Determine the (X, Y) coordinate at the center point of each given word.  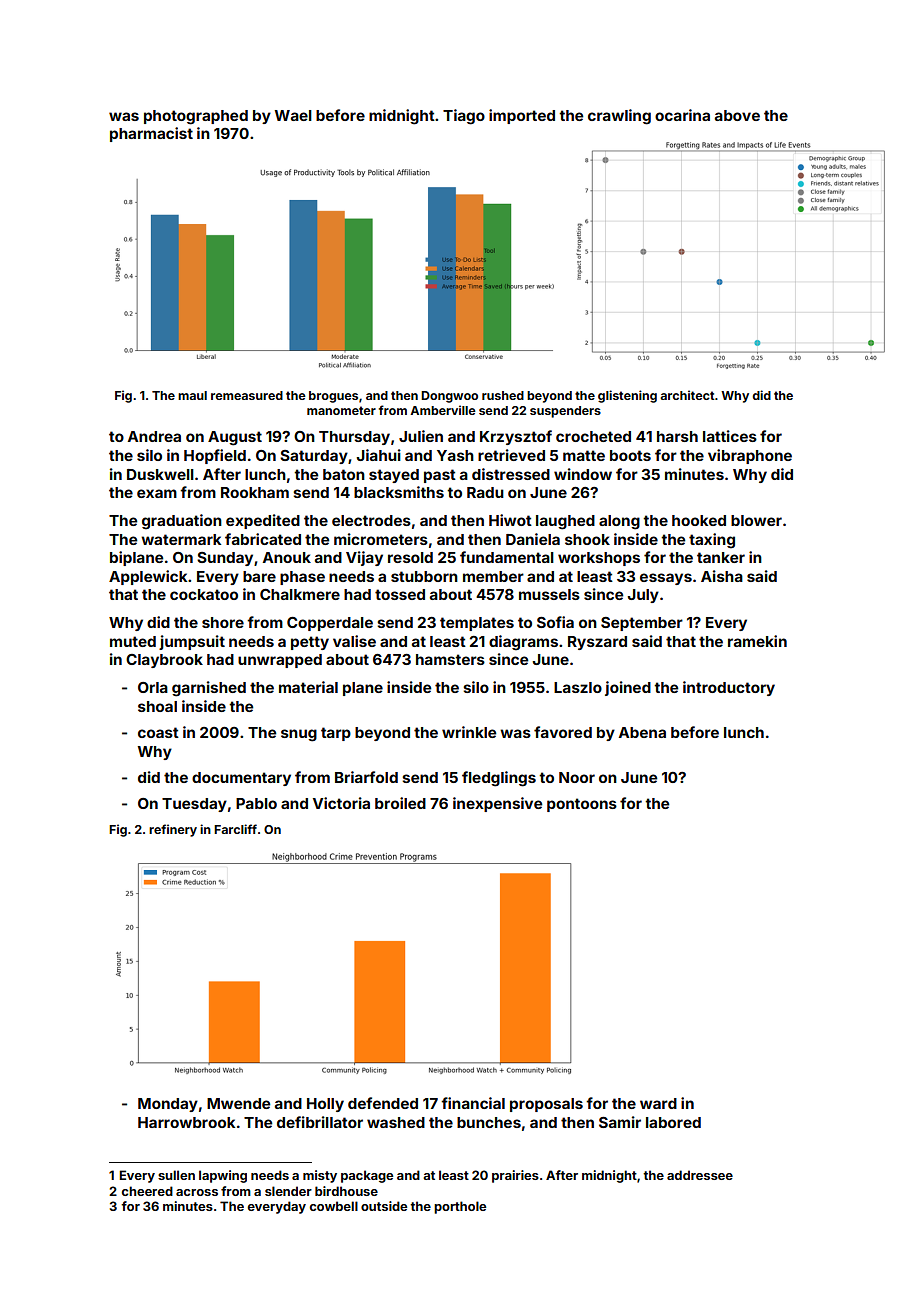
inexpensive (497, 804)
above (737, 115)
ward (658, 1103)
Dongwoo (449, 397)
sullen (176, 1175)
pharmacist (151, 134)
